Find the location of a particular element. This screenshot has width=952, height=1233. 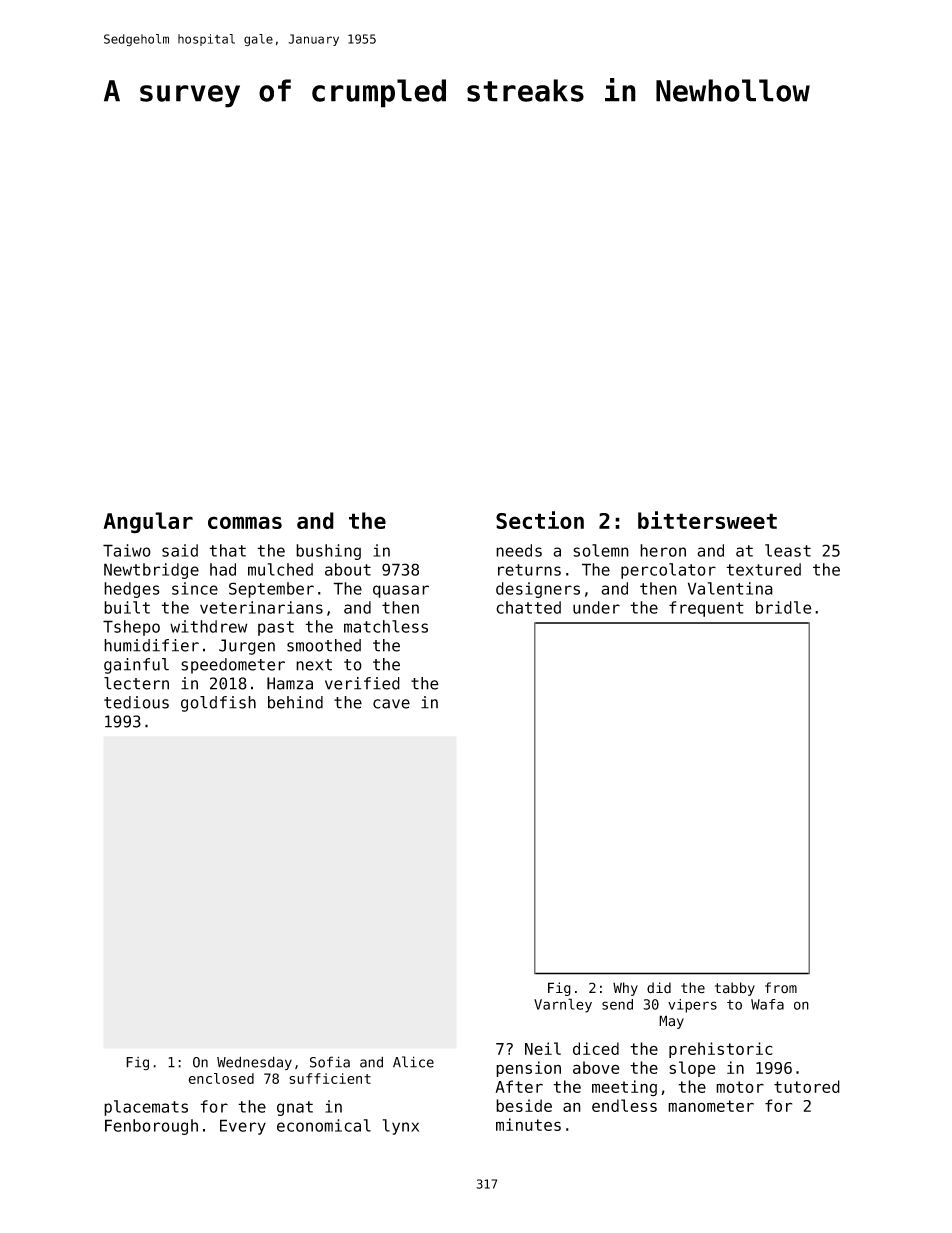

Wednesday is located at coordinates (254, 1063).
